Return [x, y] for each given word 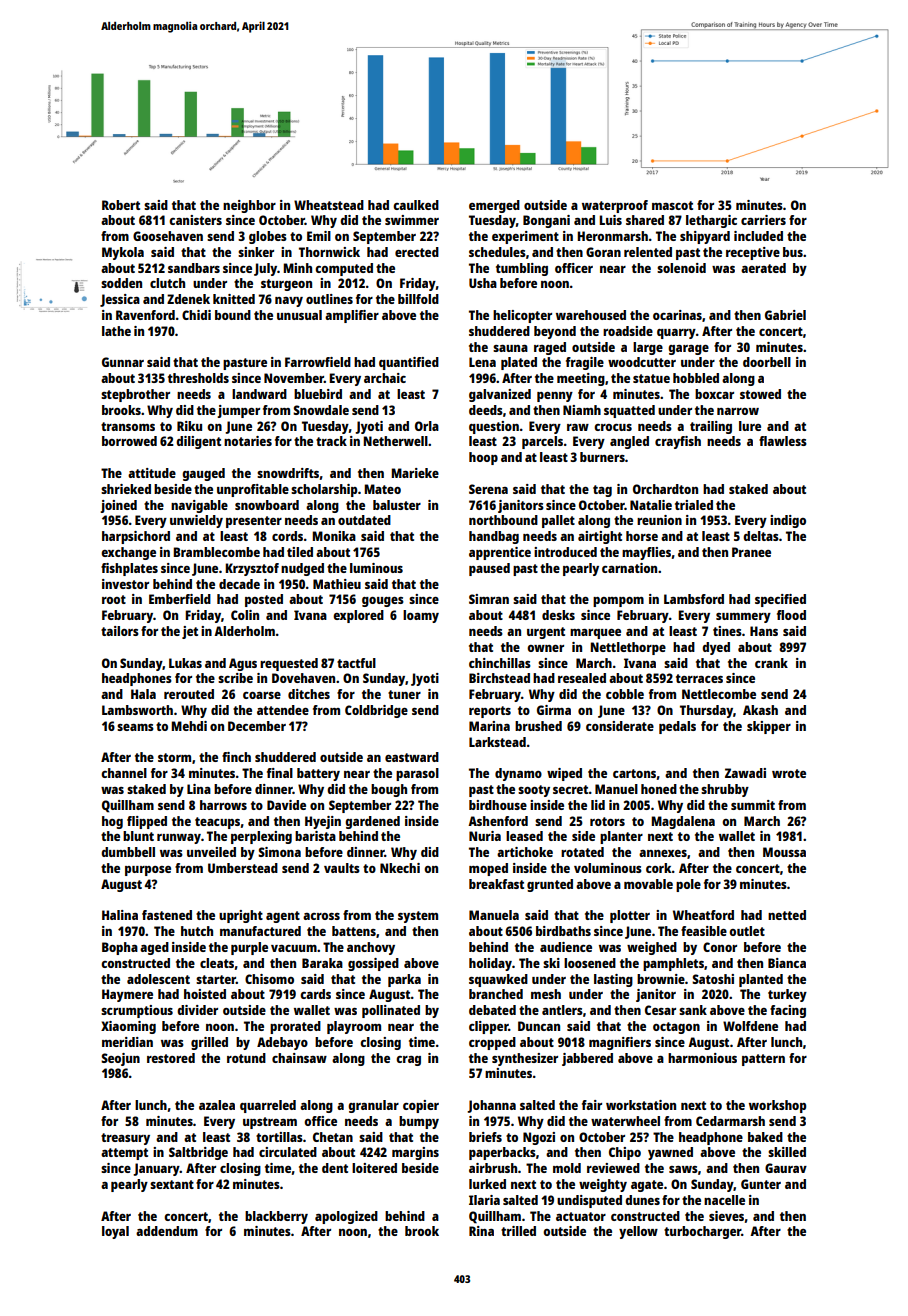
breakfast [496, 884]
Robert [121, 205]
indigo [788, 521]
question [494, 427]
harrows [223, 805]
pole [688, 885]
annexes [663, 853]
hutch [197, 931]
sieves [726, 1216]
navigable [199, 506]
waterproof [615, 206]
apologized [346, 1217]
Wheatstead [329, 205]
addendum [167, 1231]
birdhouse [498, 805]
